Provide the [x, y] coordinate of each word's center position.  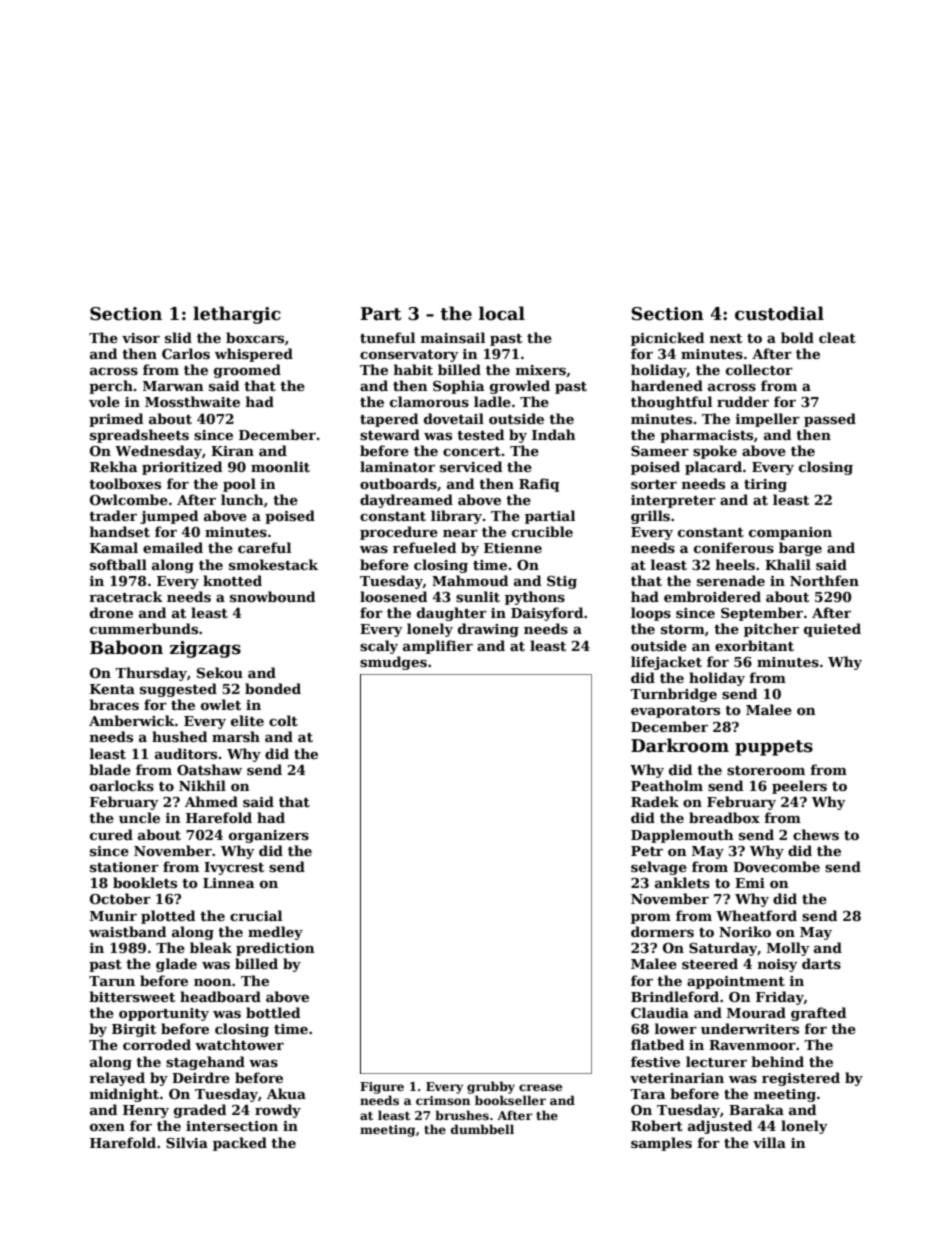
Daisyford [547, 614]
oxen [107, 1127]
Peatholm [667, 785]
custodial [779, 313]
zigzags [205, 649]
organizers [269, 836]
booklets [145, 882]
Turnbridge [673, 695]
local [502, 313]
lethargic [237, 315]
